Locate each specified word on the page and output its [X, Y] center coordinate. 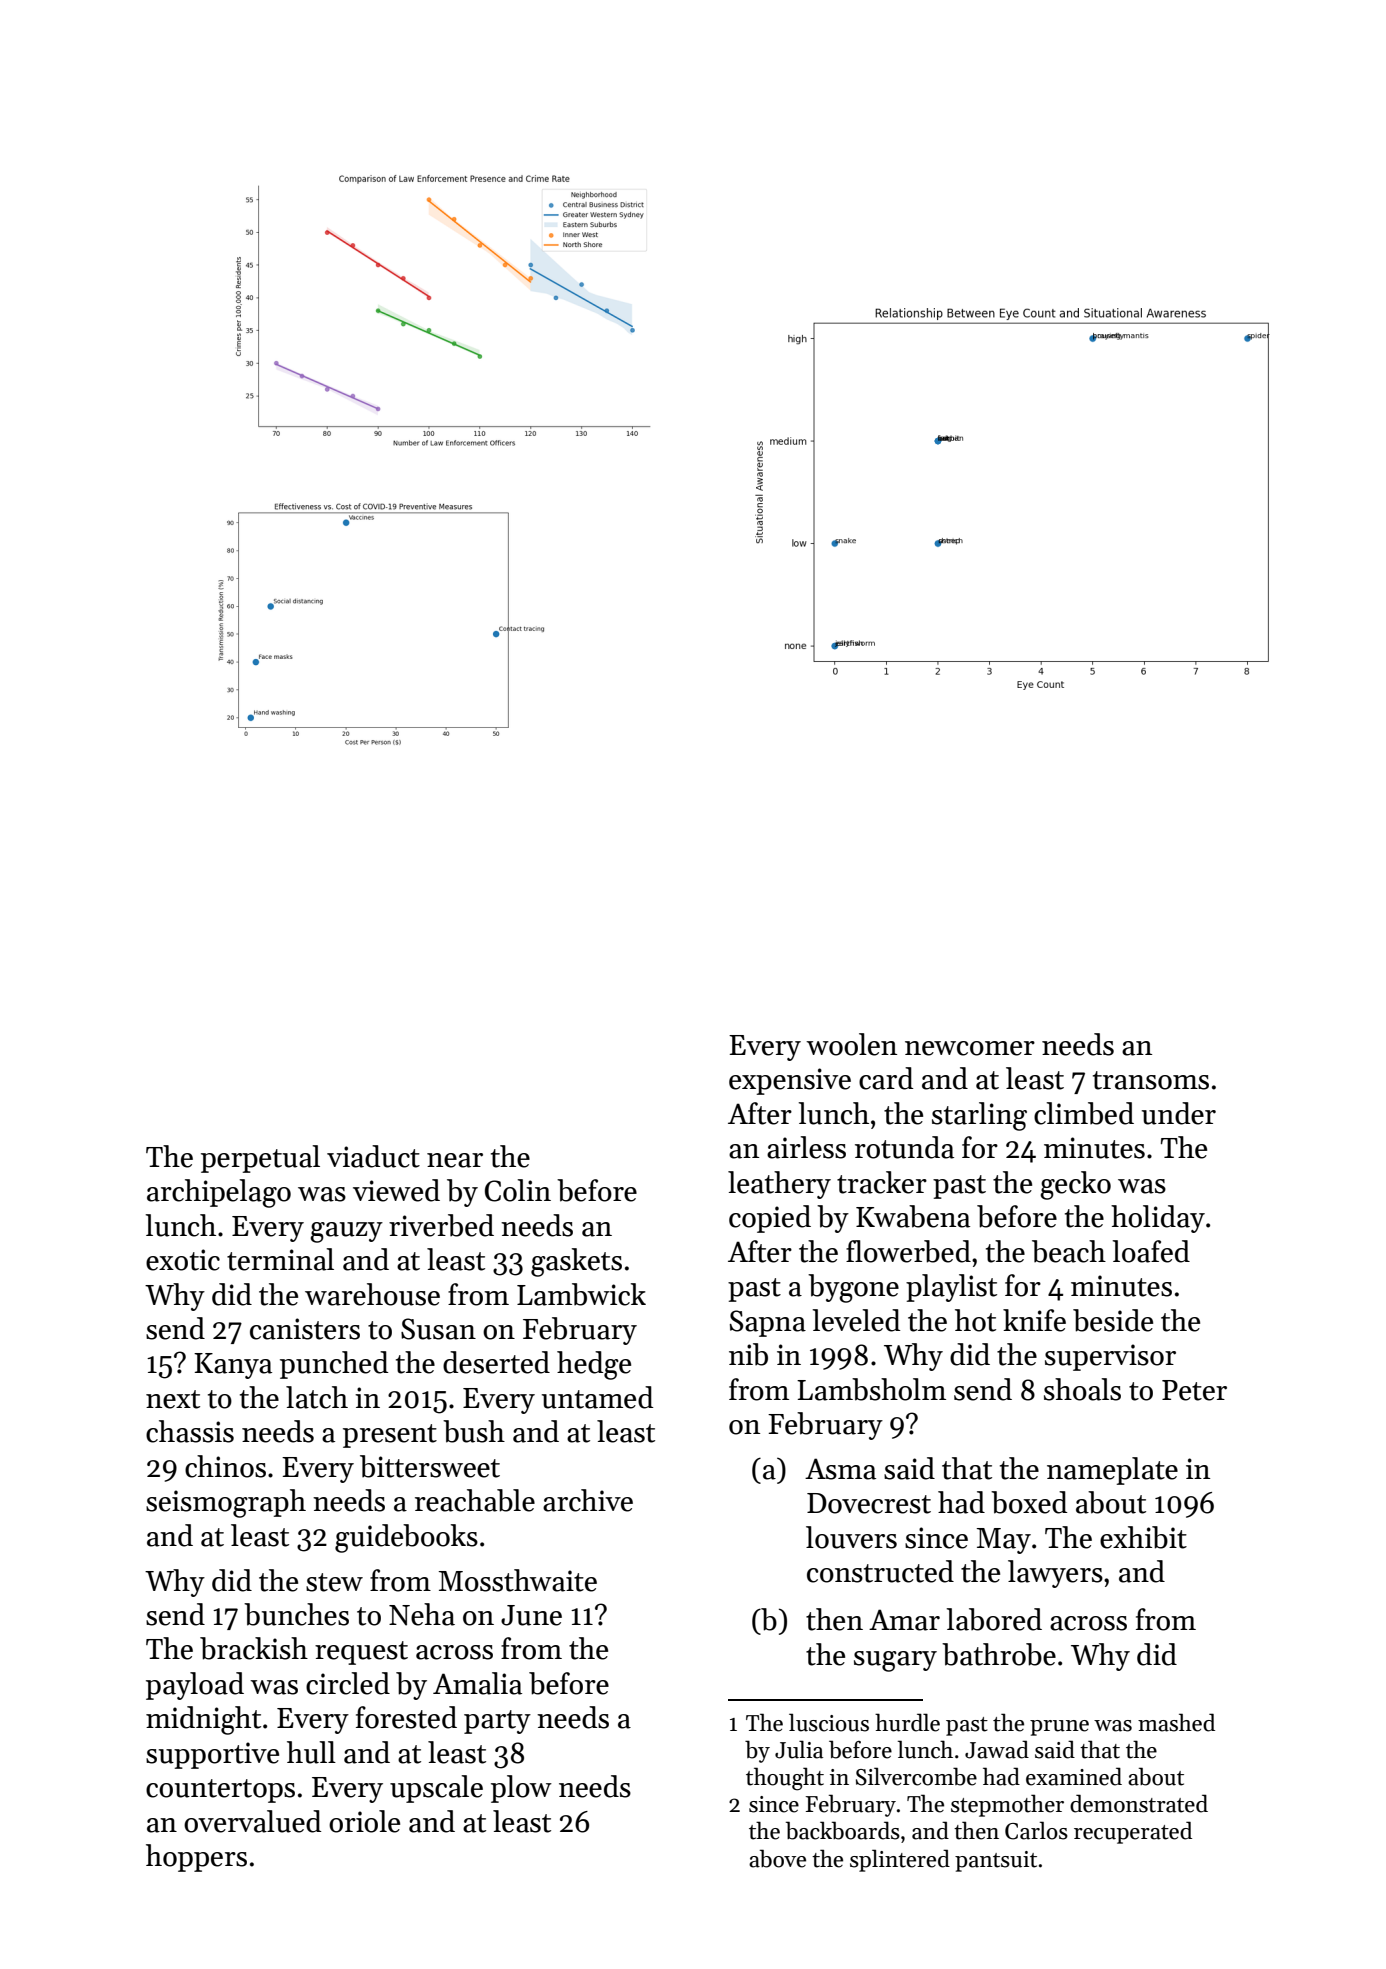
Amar [904, 1620]
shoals [1082, 1389]
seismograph [226, 1503]
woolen [851, 1044]
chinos [225, 1466]
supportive [212, 1755]
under [1179, 1113]
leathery [779, 1185]
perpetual [260, 1159]
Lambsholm [871, 1389]
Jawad [997, 1749]
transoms [1151, 1080]
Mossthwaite [518, 1580]
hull [311, 1752]
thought [785, 1779]
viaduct [373, 1156]
